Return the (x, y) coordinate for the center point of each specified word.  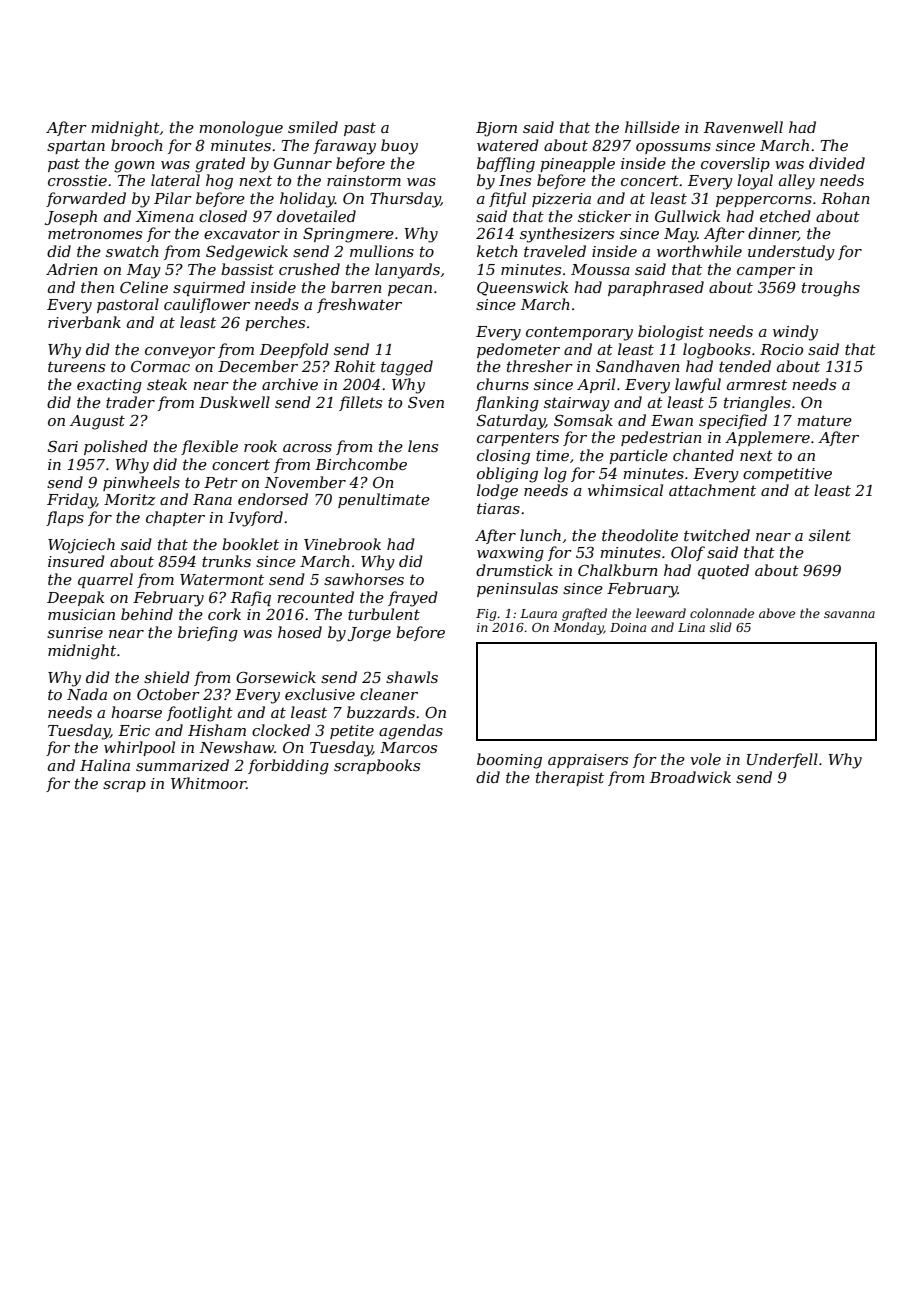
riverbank (84, 322)
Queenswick (522, 288)
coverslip (735, 164)
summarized (182, 765)
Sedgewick (247, 253)
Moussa (600, 269)
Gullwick (687, 216)
